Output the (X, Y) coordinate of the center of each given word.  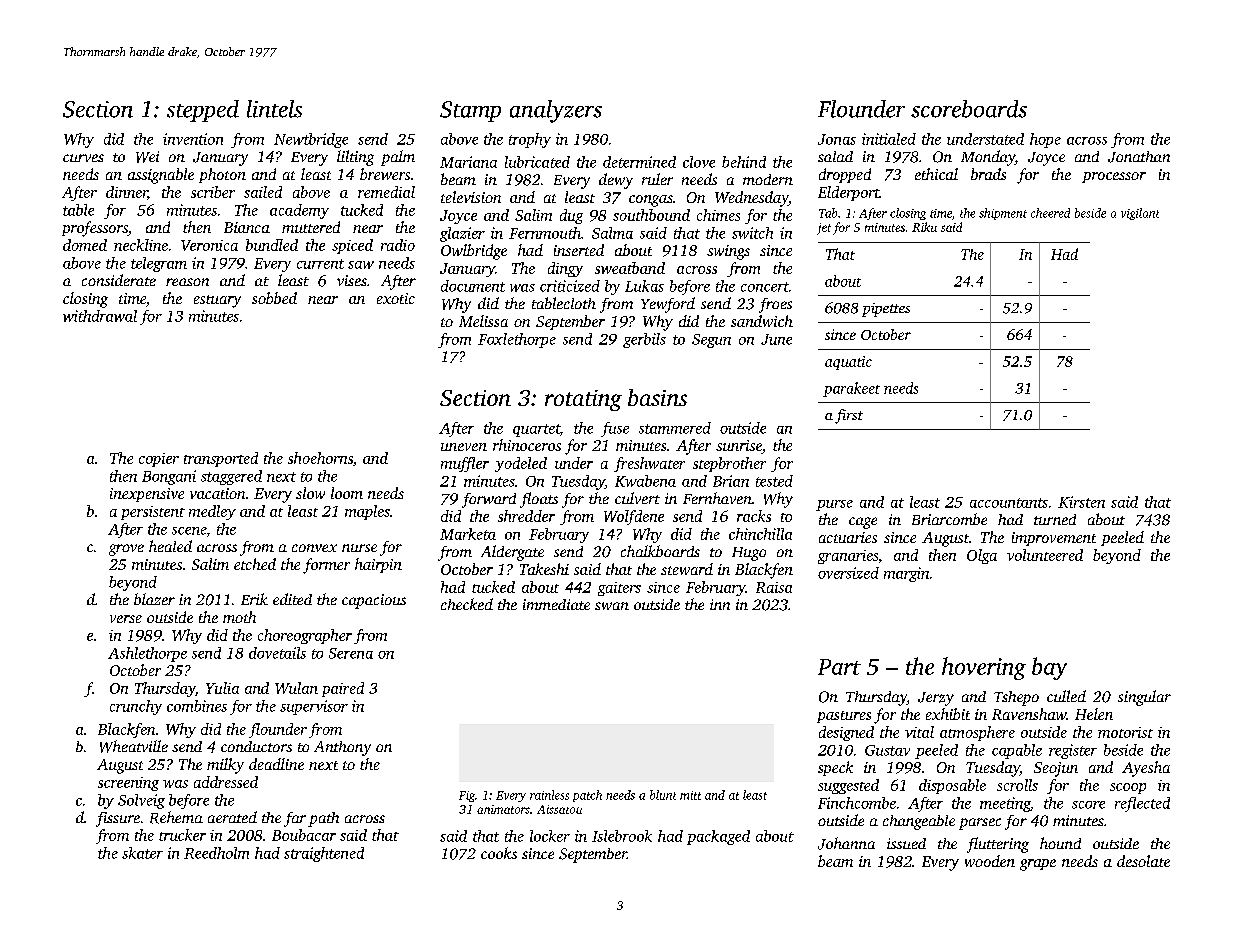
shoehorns (320, 458)
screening (128, 784)
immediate (556, 604)
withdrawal (100, 316)
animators (503, 809)
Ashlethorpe (147, 654)
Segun (711, 341)
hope (1045, 140)
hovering (984, 668)
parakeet (851, 389)
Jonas (837, 139)
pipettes (886, 310)
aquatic (848, 363)
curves (83, 158)
